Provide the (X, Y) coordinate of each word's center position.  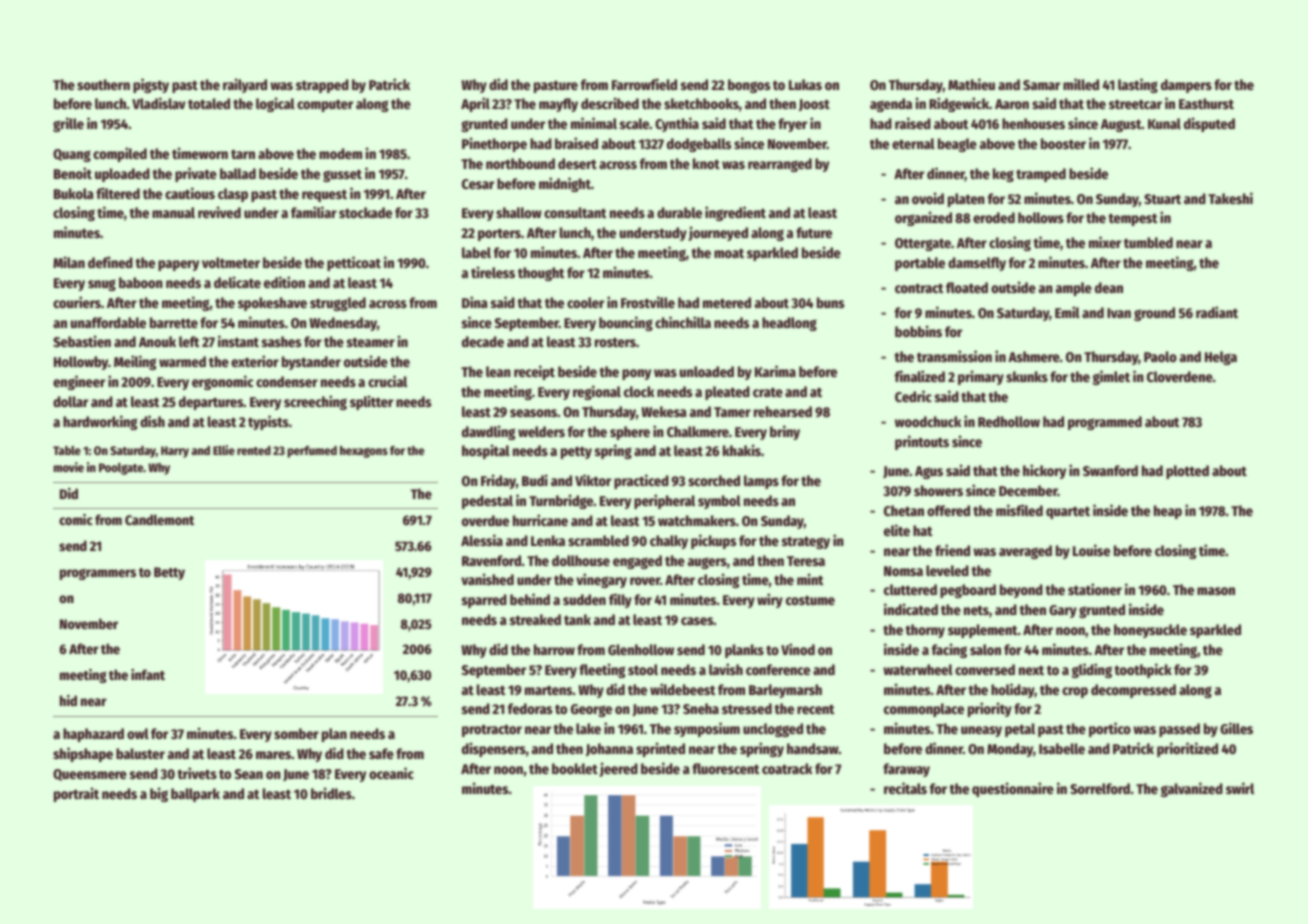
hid (68, 700)
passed (1179, 730)
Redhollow (1009, 421)
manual (173, 212)
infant (148, 674)
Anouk (157, 341)
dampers (1186, 86)
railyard (245, 85)
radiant (1217, 312)
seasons (533, 413)
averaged (1025, 552)
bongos (749, 86)
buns (830, 302)
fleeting (602, 670)
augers (707, 563)
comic (76, 519)
